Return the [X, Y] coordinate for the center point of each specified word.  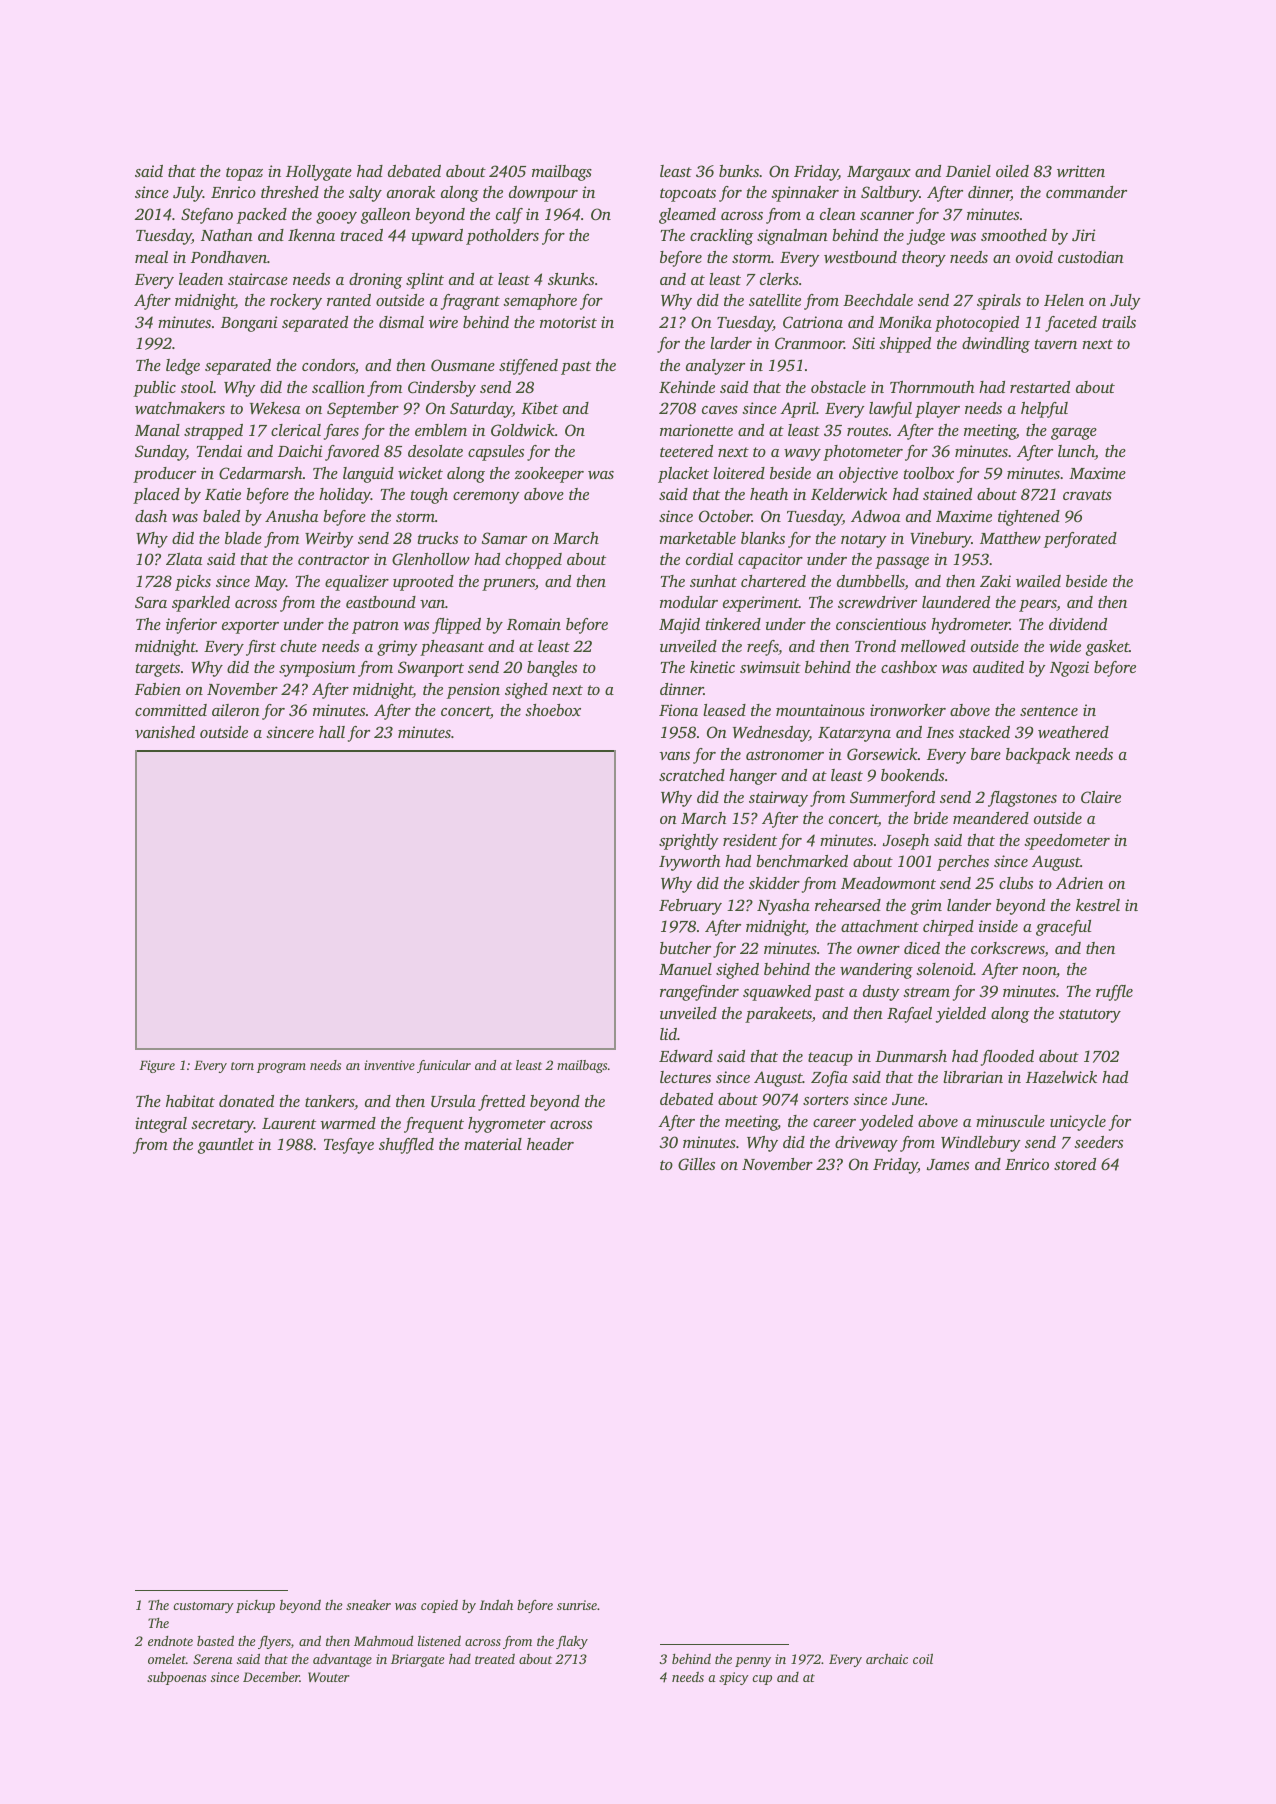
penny [753, 1662]
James [948, 1165]
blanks [763, 538]
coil [923, 1658]
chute [298, 646]
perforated [1080, 540]
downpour [543, 194]
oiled [1012, 171]
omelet [167, 1658]
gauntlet [226, 1146]
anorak [411, 192]
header [550, 1144]
